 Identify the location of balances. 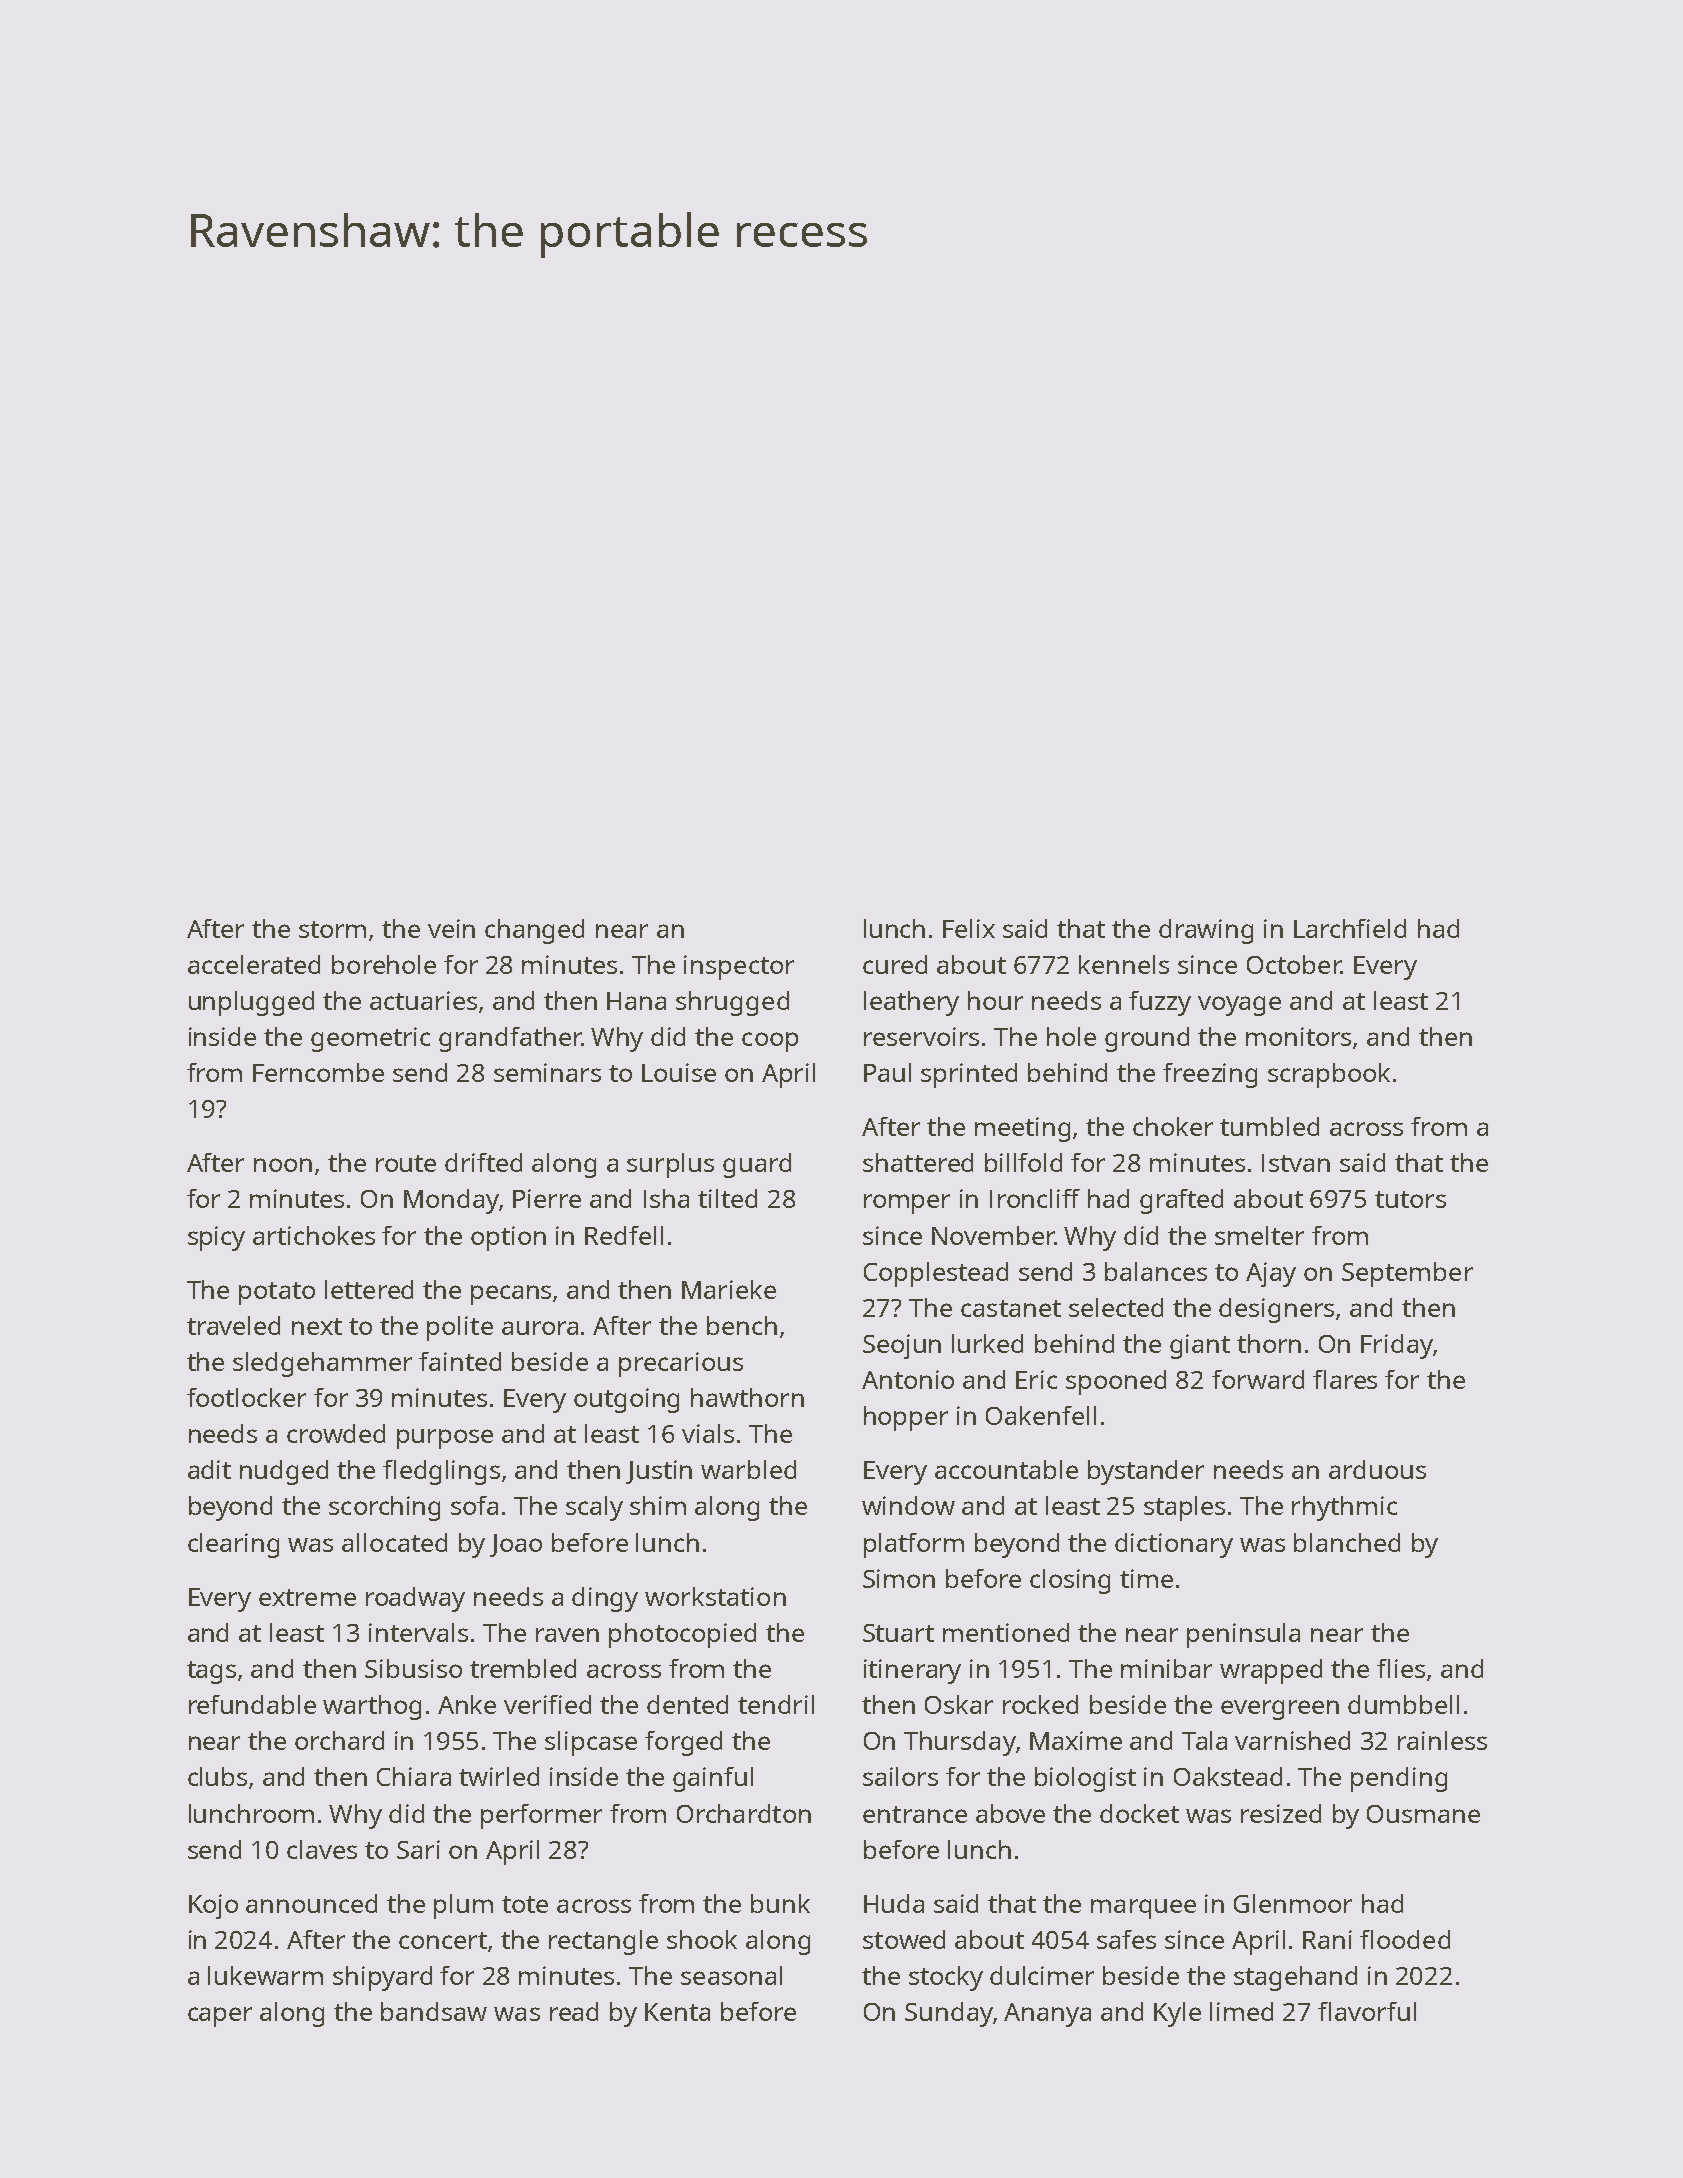
(1156, 1271).
